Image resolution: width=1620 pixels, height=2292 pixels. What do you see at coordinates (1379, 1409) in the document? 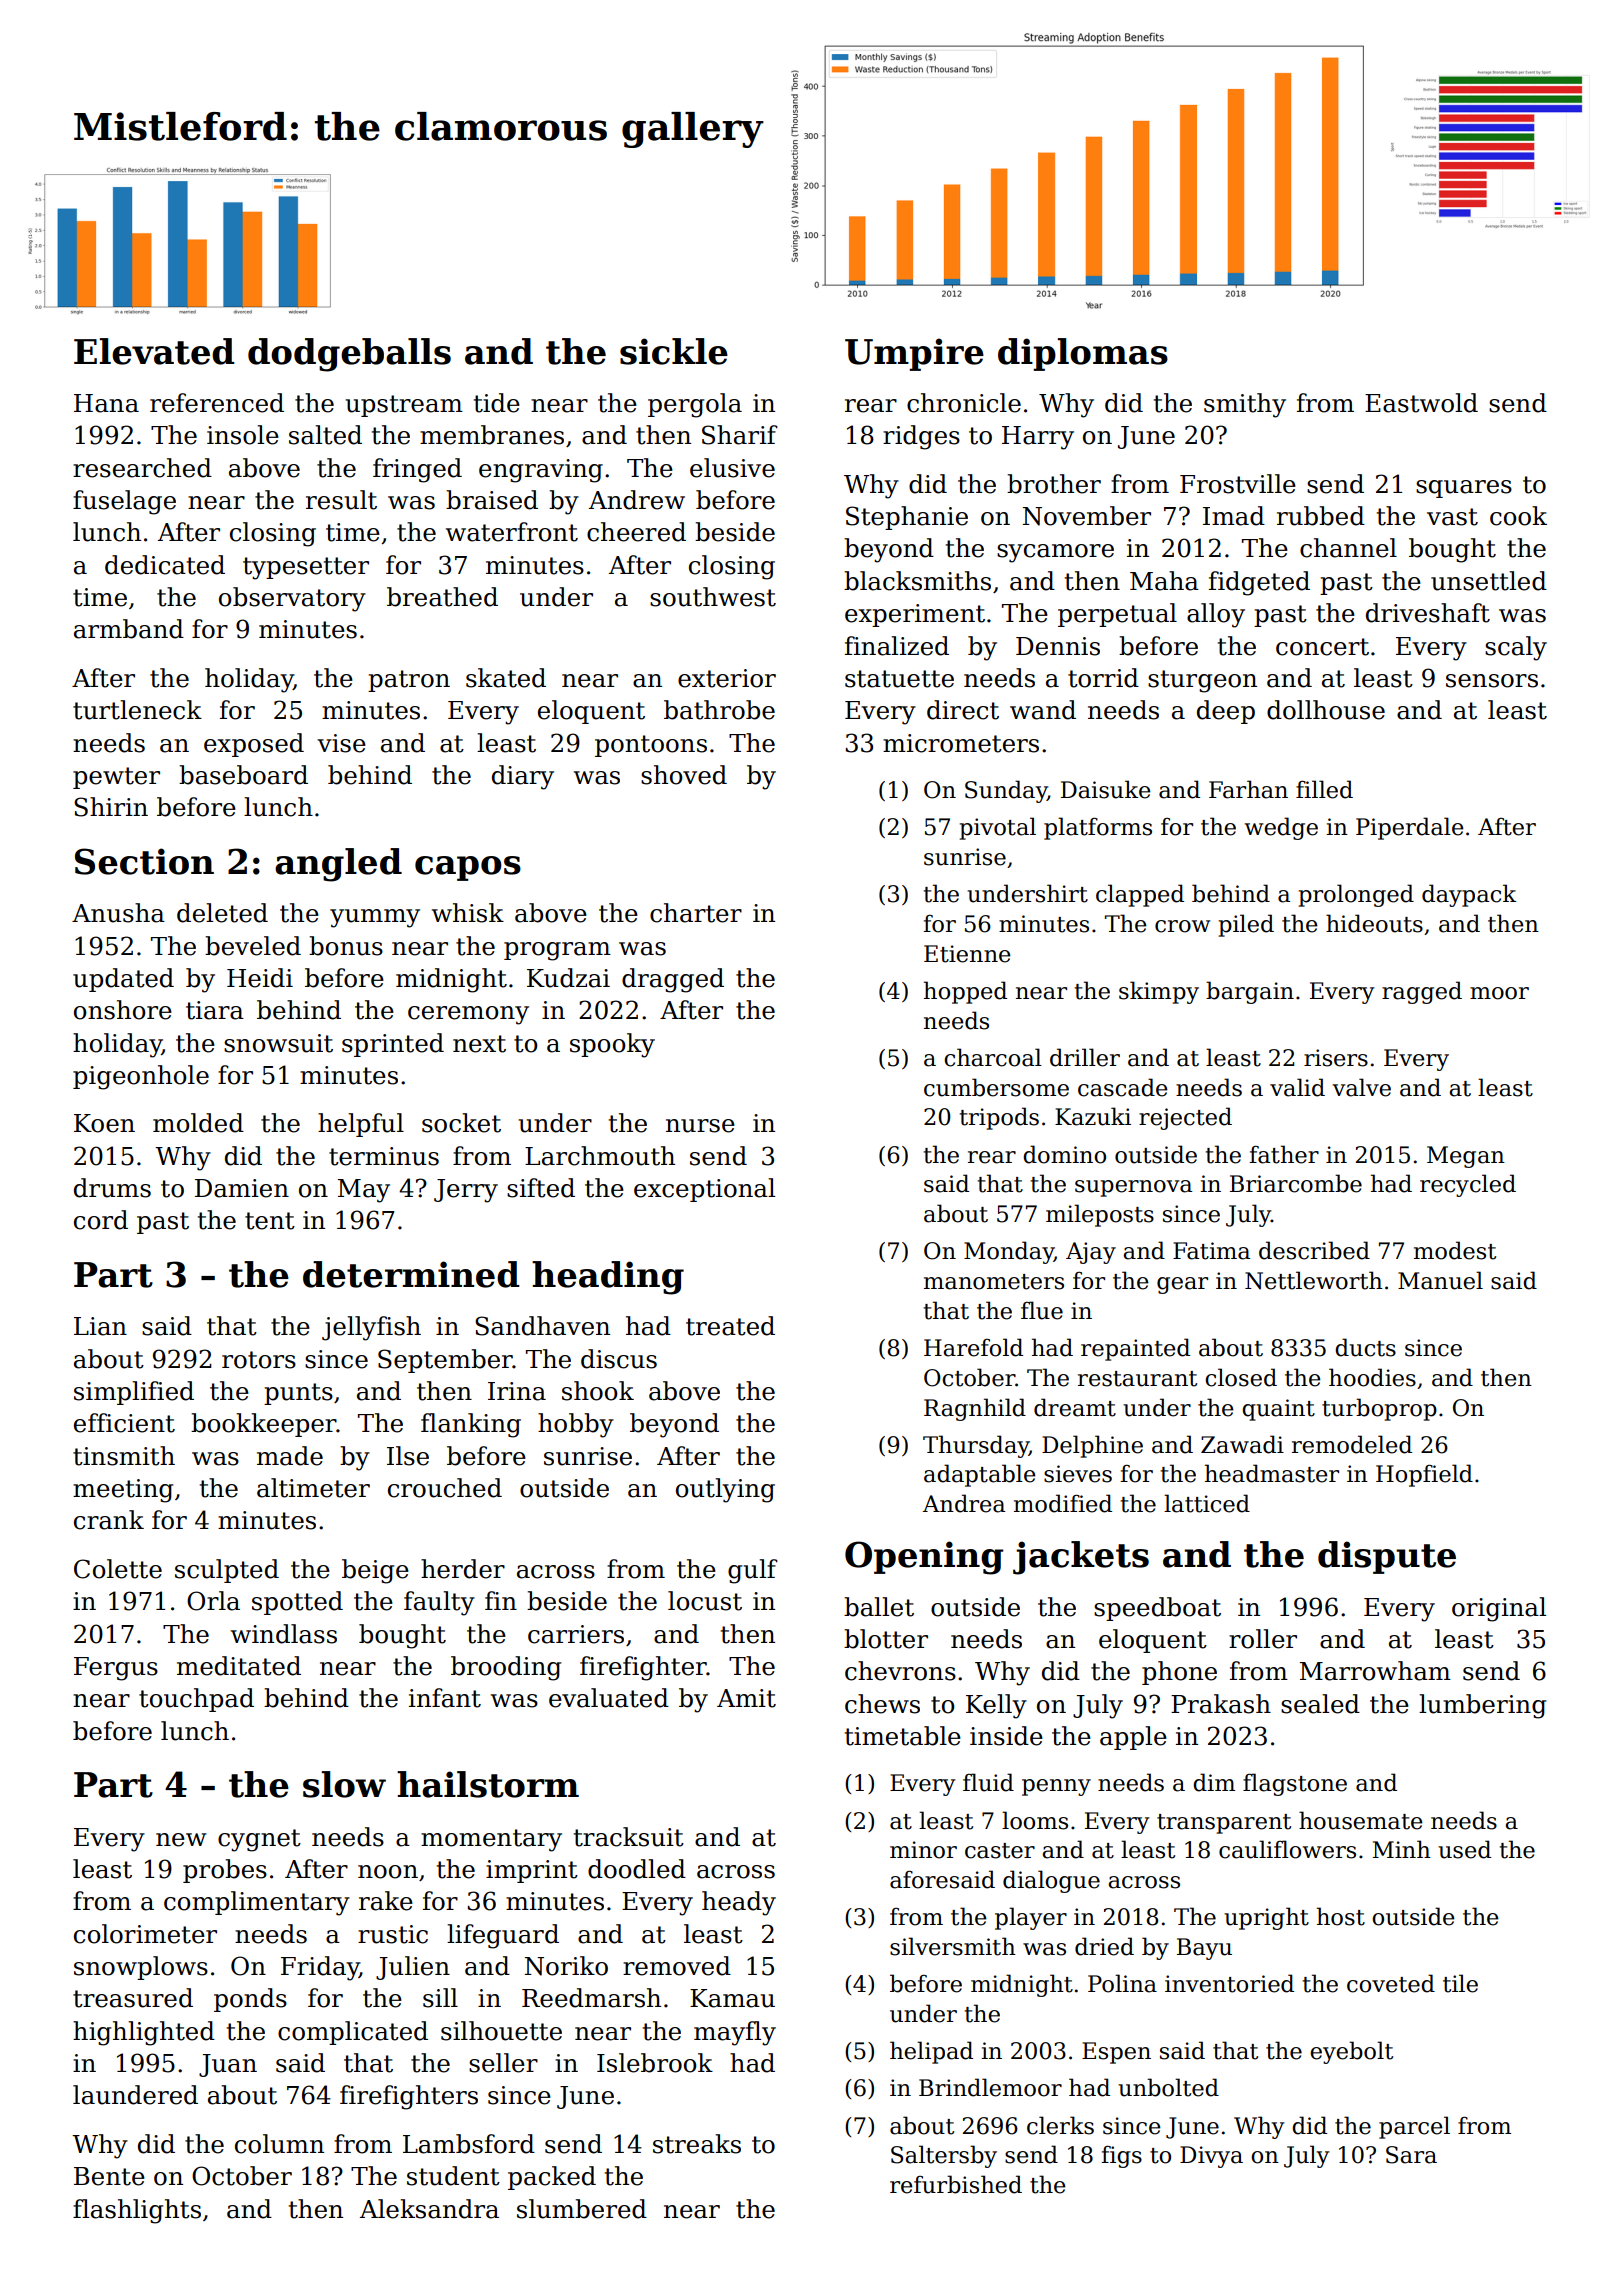
I see `turboprop` at bounding box center [1379, 1409].
